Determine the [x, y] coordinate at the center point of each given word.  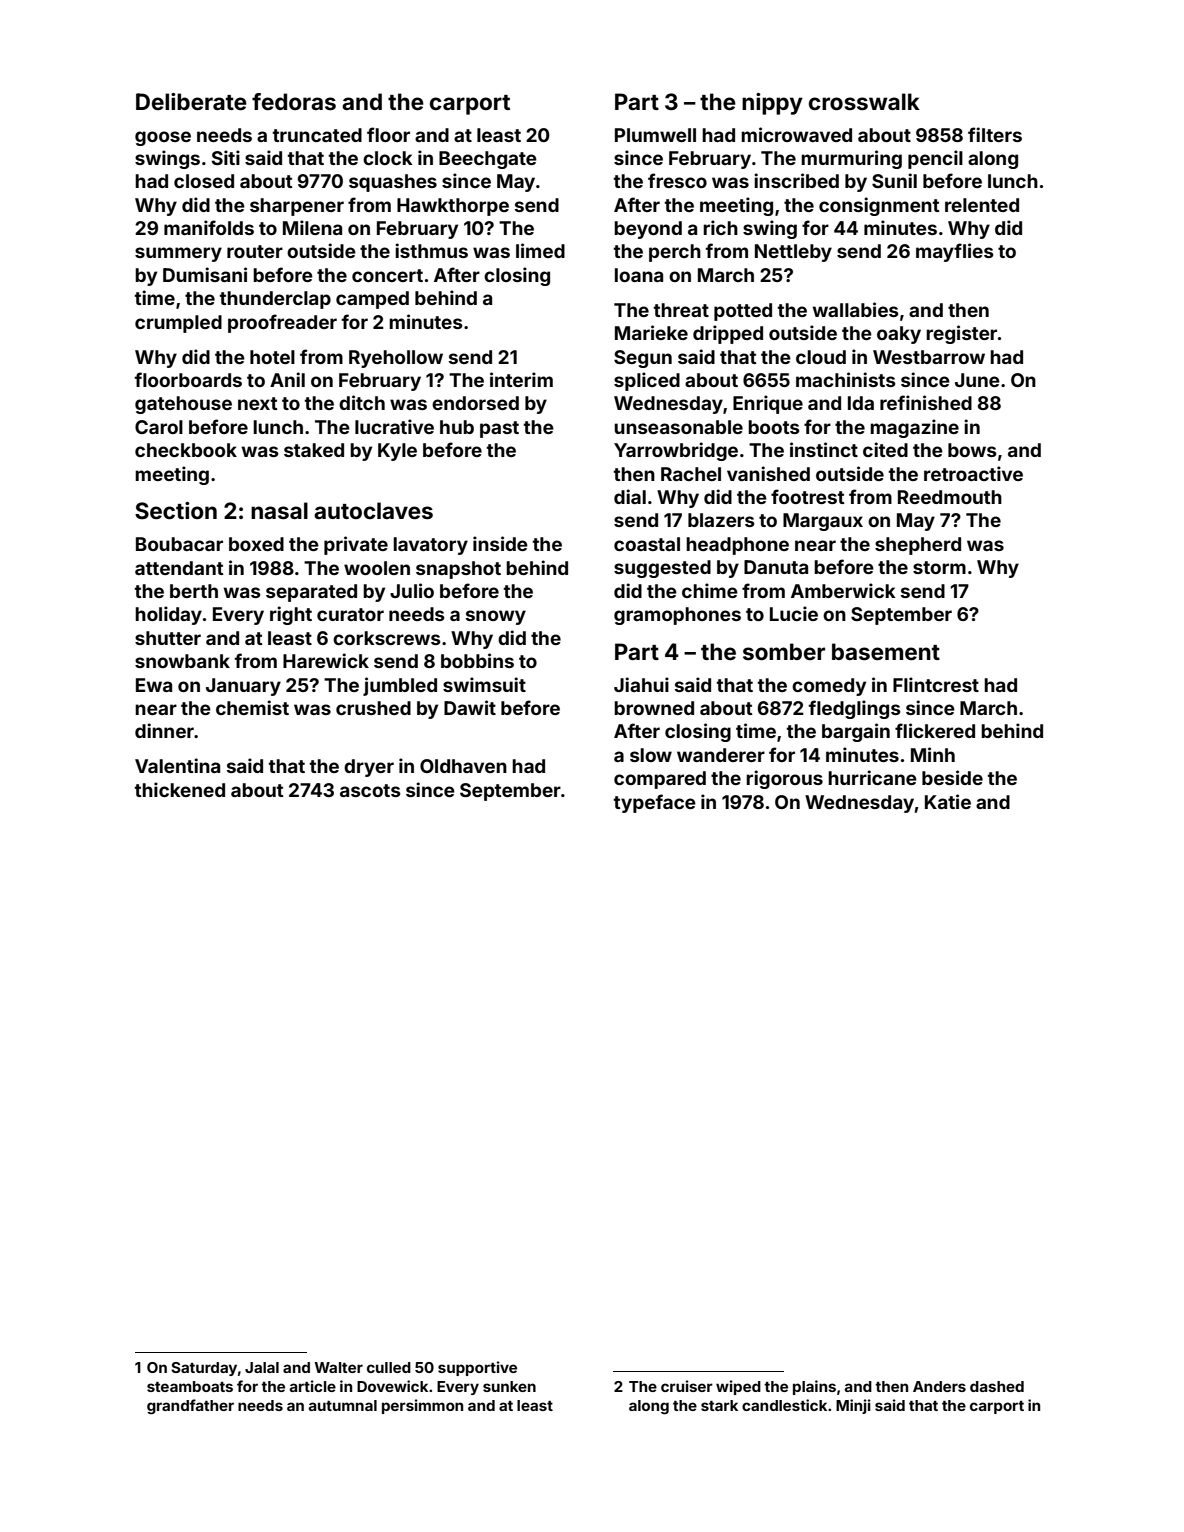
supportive [477, 1368]
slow [651, 755]
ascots [370, 790]
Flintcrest [936, 684]
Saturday [204, 1369]
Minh [933, 754]
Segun [643, 359]
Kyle [397, 452]
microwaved [796, 134]
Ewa [154, 685]
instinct [824, 449]
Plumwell [655, 135]
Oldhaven [463, 766]
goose [163, 138]
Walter [338, 1367]
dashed [997, 1386]
